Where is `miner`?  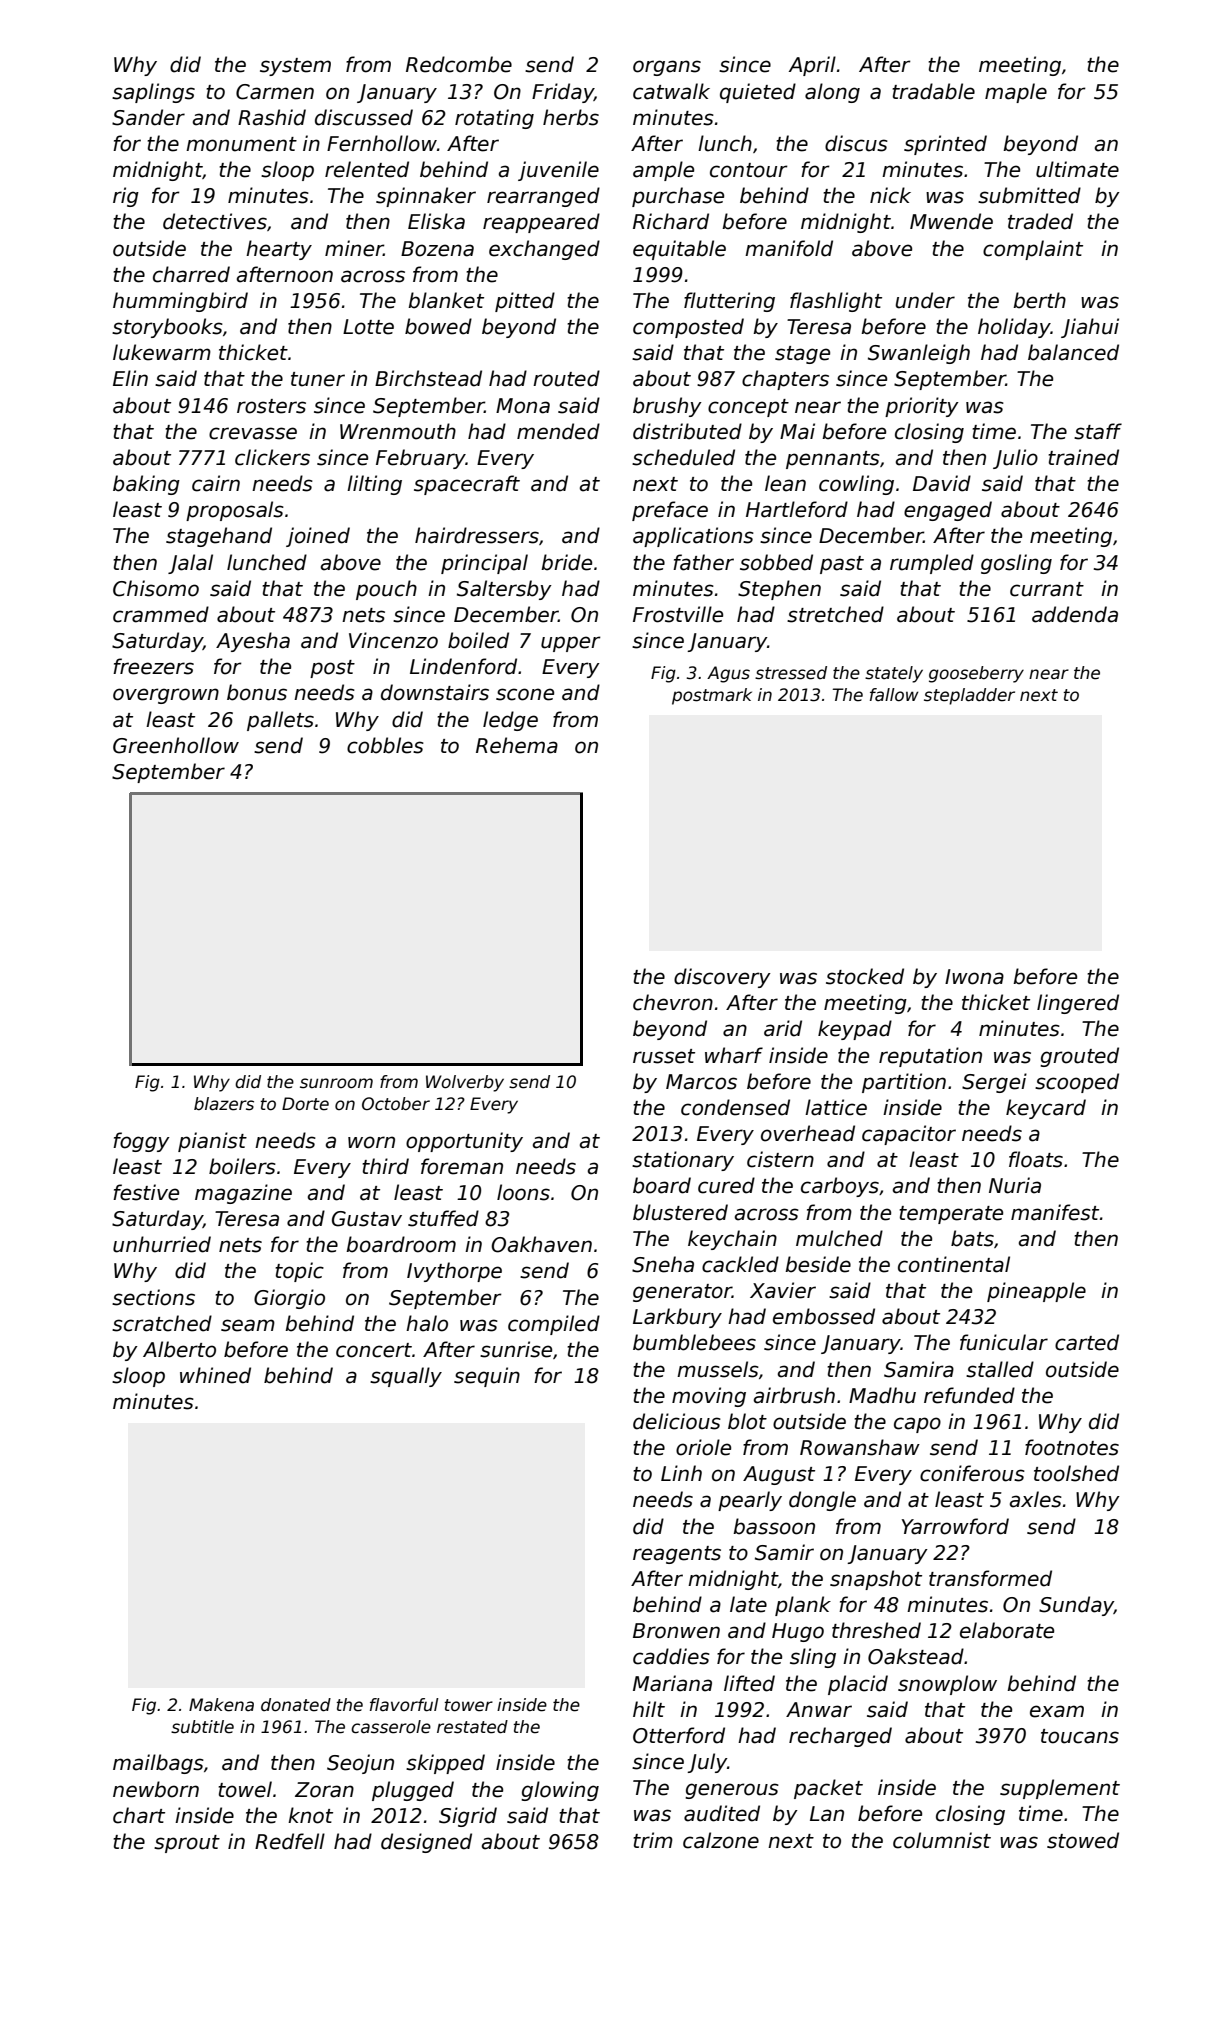 miner is located at coordinates (354, 248).
